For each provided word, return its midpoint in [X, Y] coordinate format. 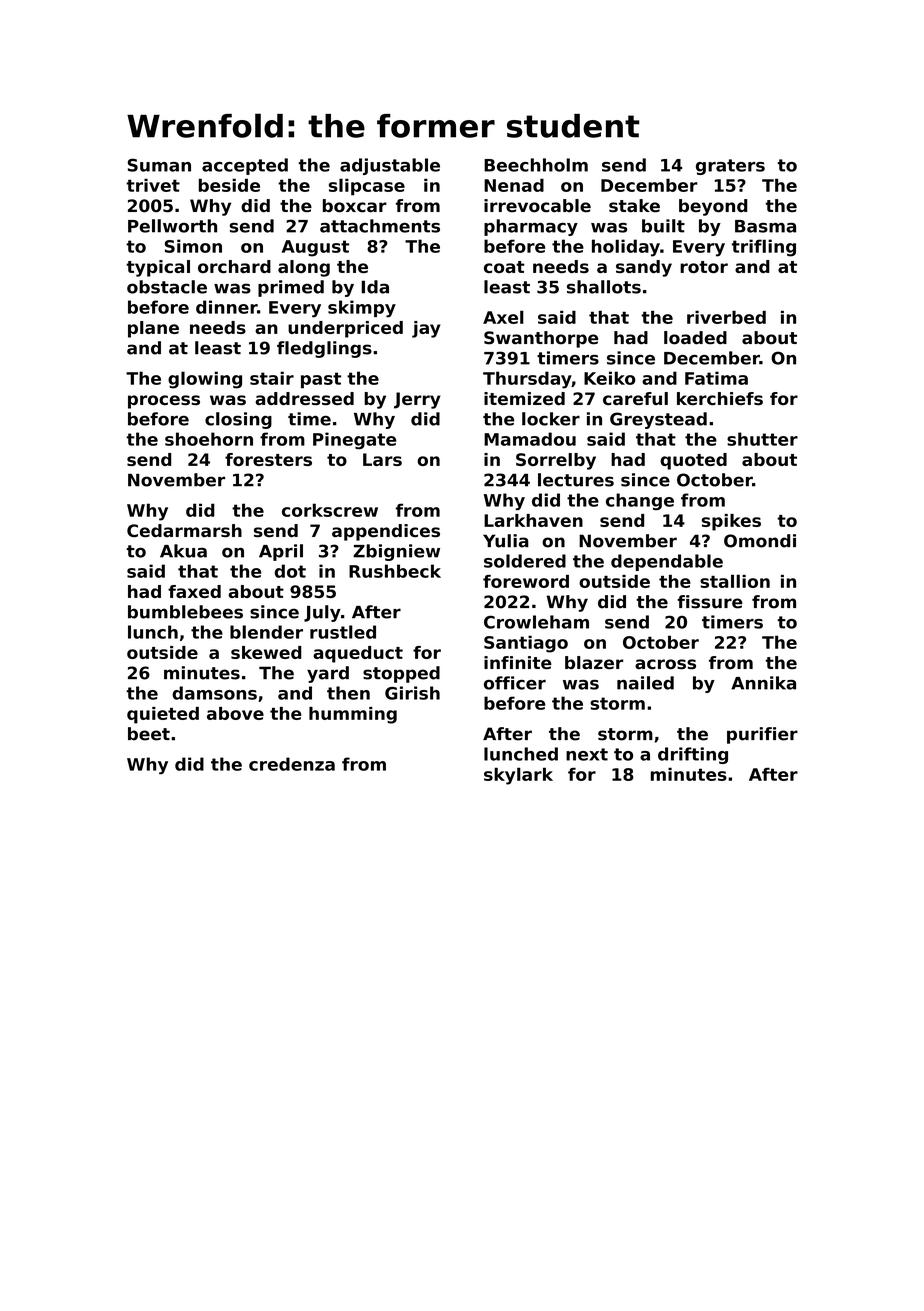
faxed [194, 591]
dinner [226, 307]
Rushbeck [395, 571]
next [587, 754]
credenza [292, 764]
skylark [518, 776]
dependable [667, 562]
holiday [626, 248]
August [315, 248]
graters [730, 167]
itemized [524, 398]
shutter [762, 439]
